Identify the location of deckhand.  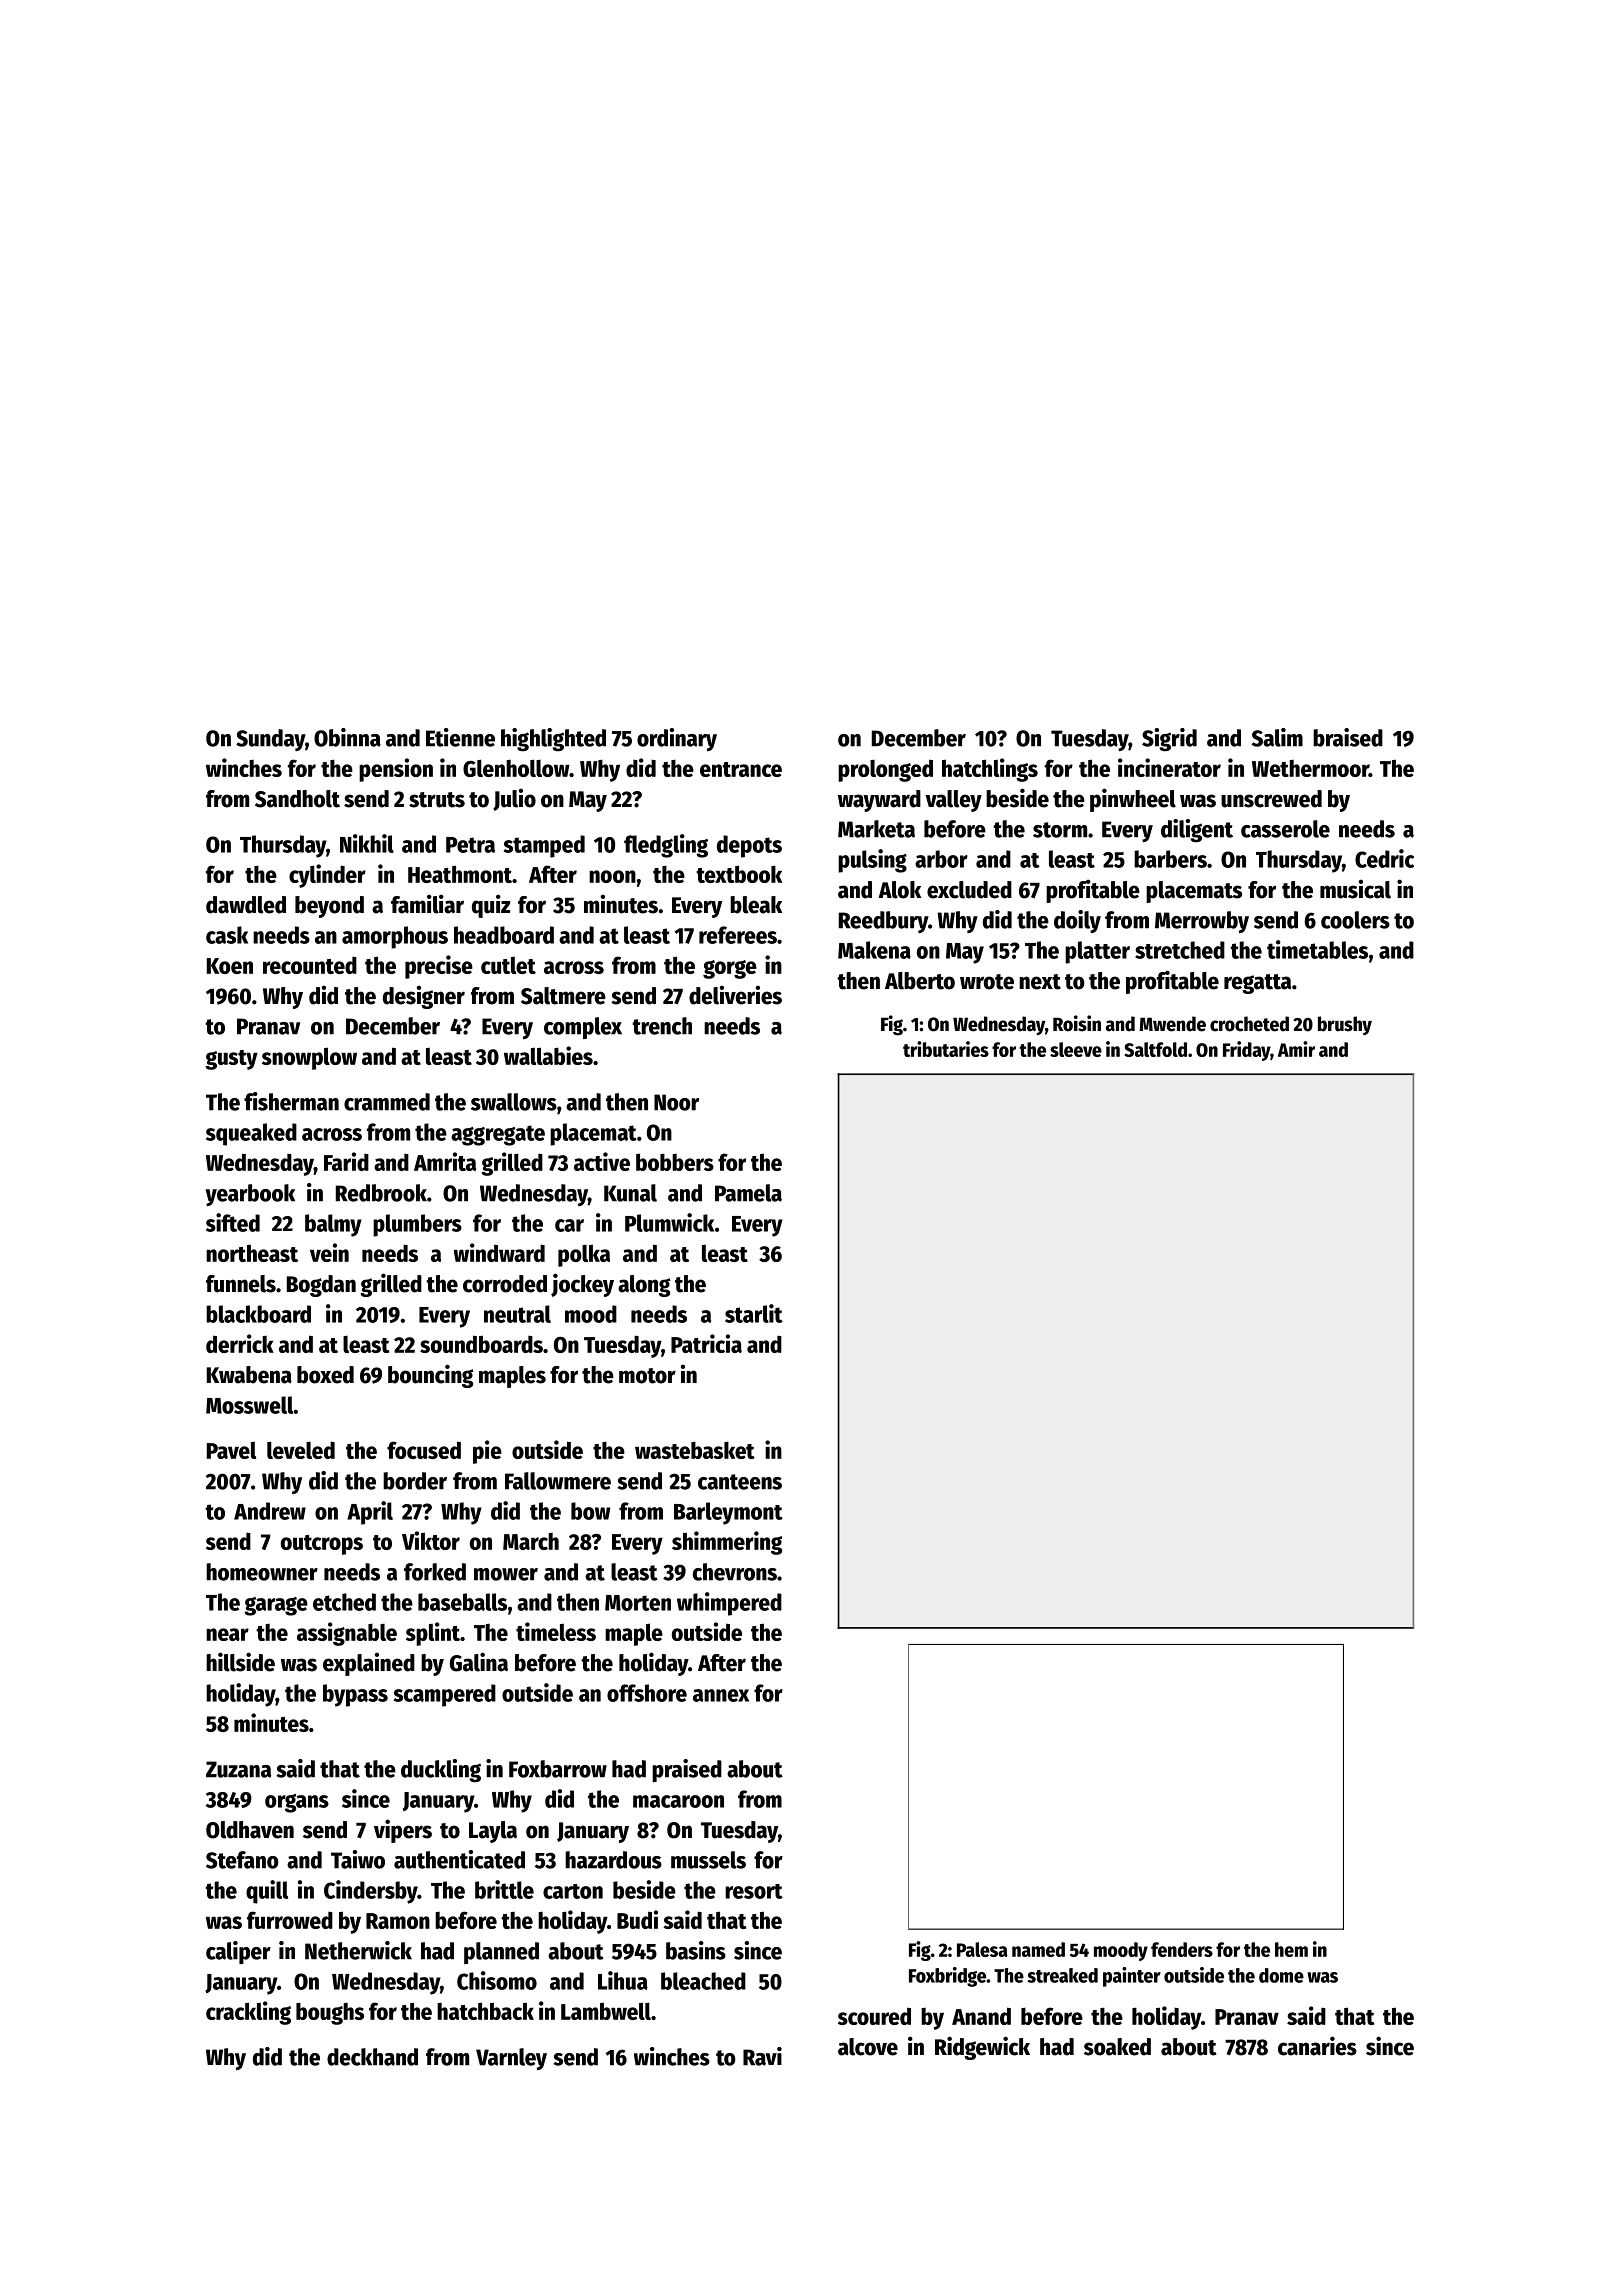
(372, 2057).
